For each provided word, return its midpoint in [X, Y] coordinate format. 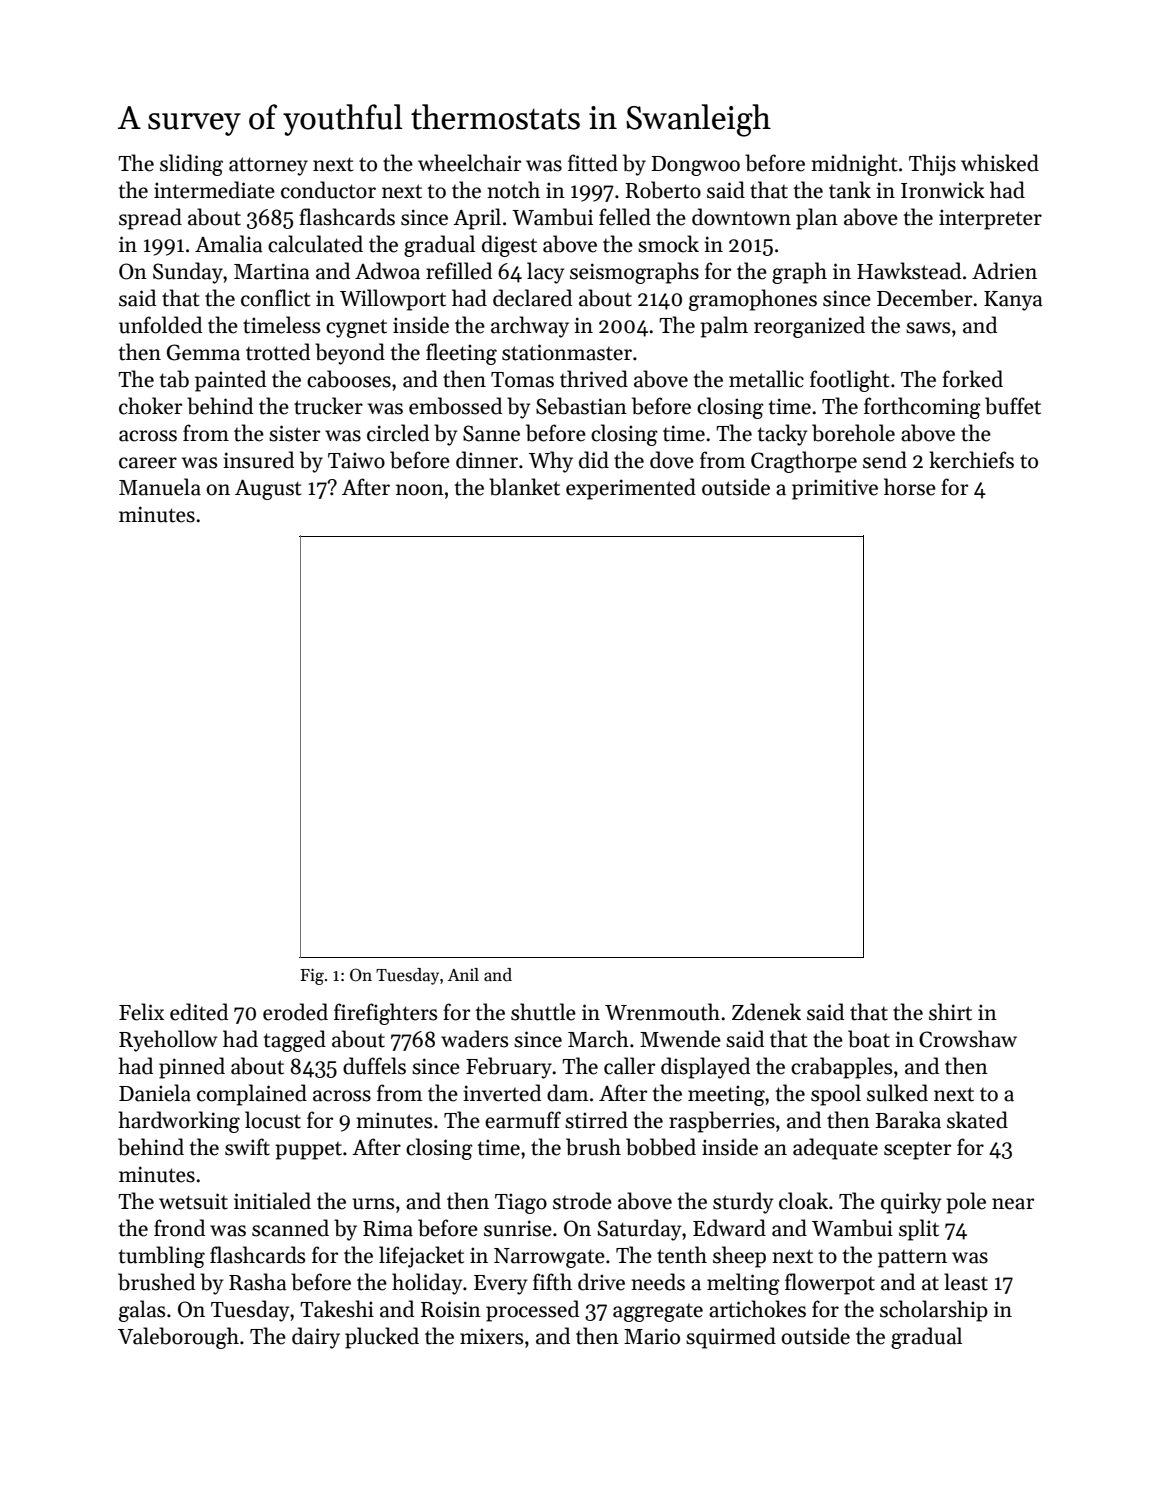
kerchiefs [971, 460]
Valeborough [178, 1338]
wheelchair [469, 163]
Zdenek [766, 1012]
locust [273, 1120]
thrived [594, 379]
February [509, 1068]
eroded [295, 1012]
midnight [854, 165]
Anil [463, 974]
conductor [328, 190]
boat [869, 1039]
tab [174, 379]
